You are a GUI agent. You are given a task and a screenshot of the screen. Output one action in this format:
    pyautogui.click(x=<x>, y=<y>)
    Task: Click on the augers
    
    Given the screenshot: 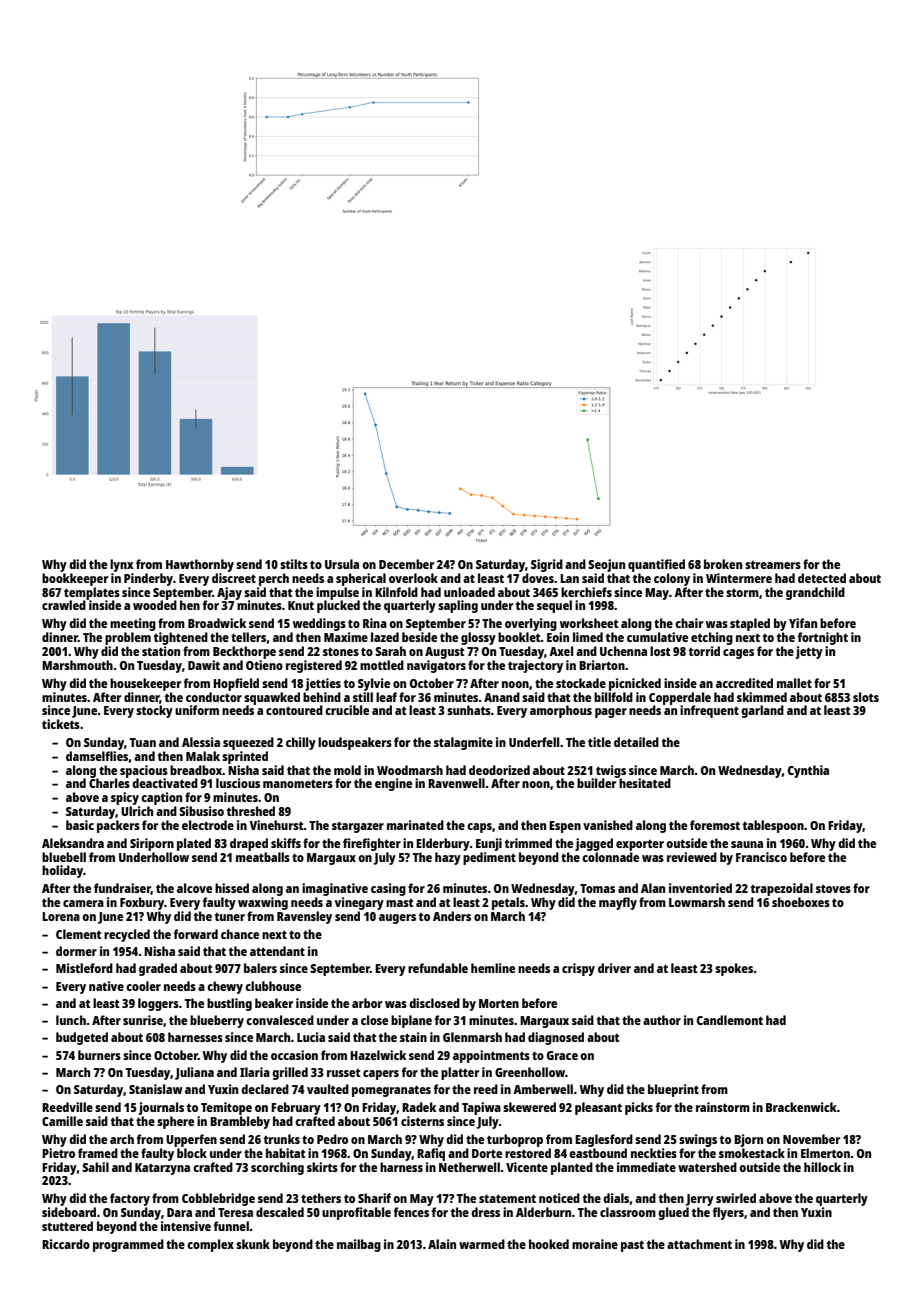 What is the action you would take?
    pyautogui.click(x=397, y=919)
